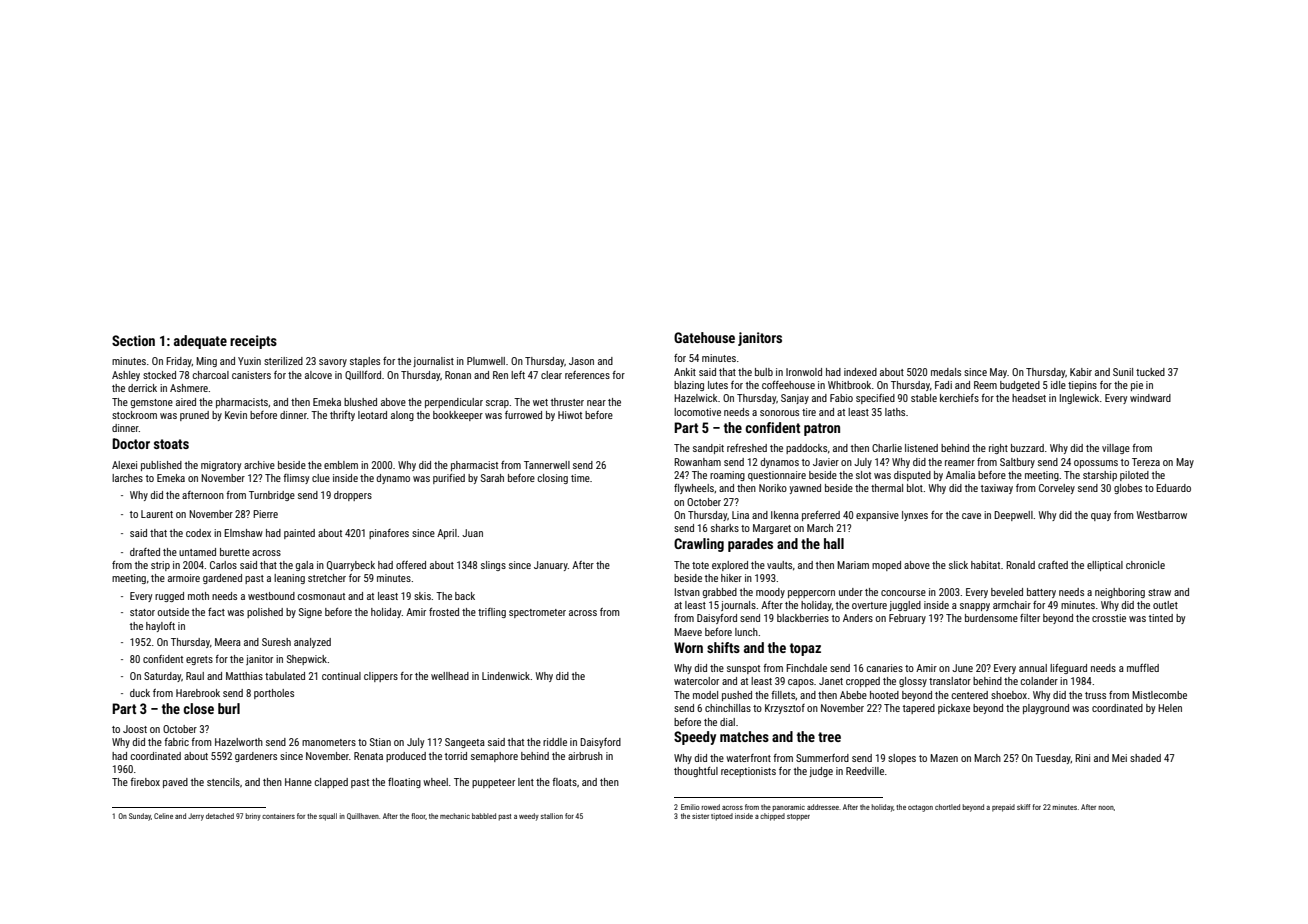 Image resolution: width=1308 pixels, height=924 pixels. What do you see at coordinates (748, 758) in the screenshot?
I see `waterfront` at bounding box center [748, 758].
